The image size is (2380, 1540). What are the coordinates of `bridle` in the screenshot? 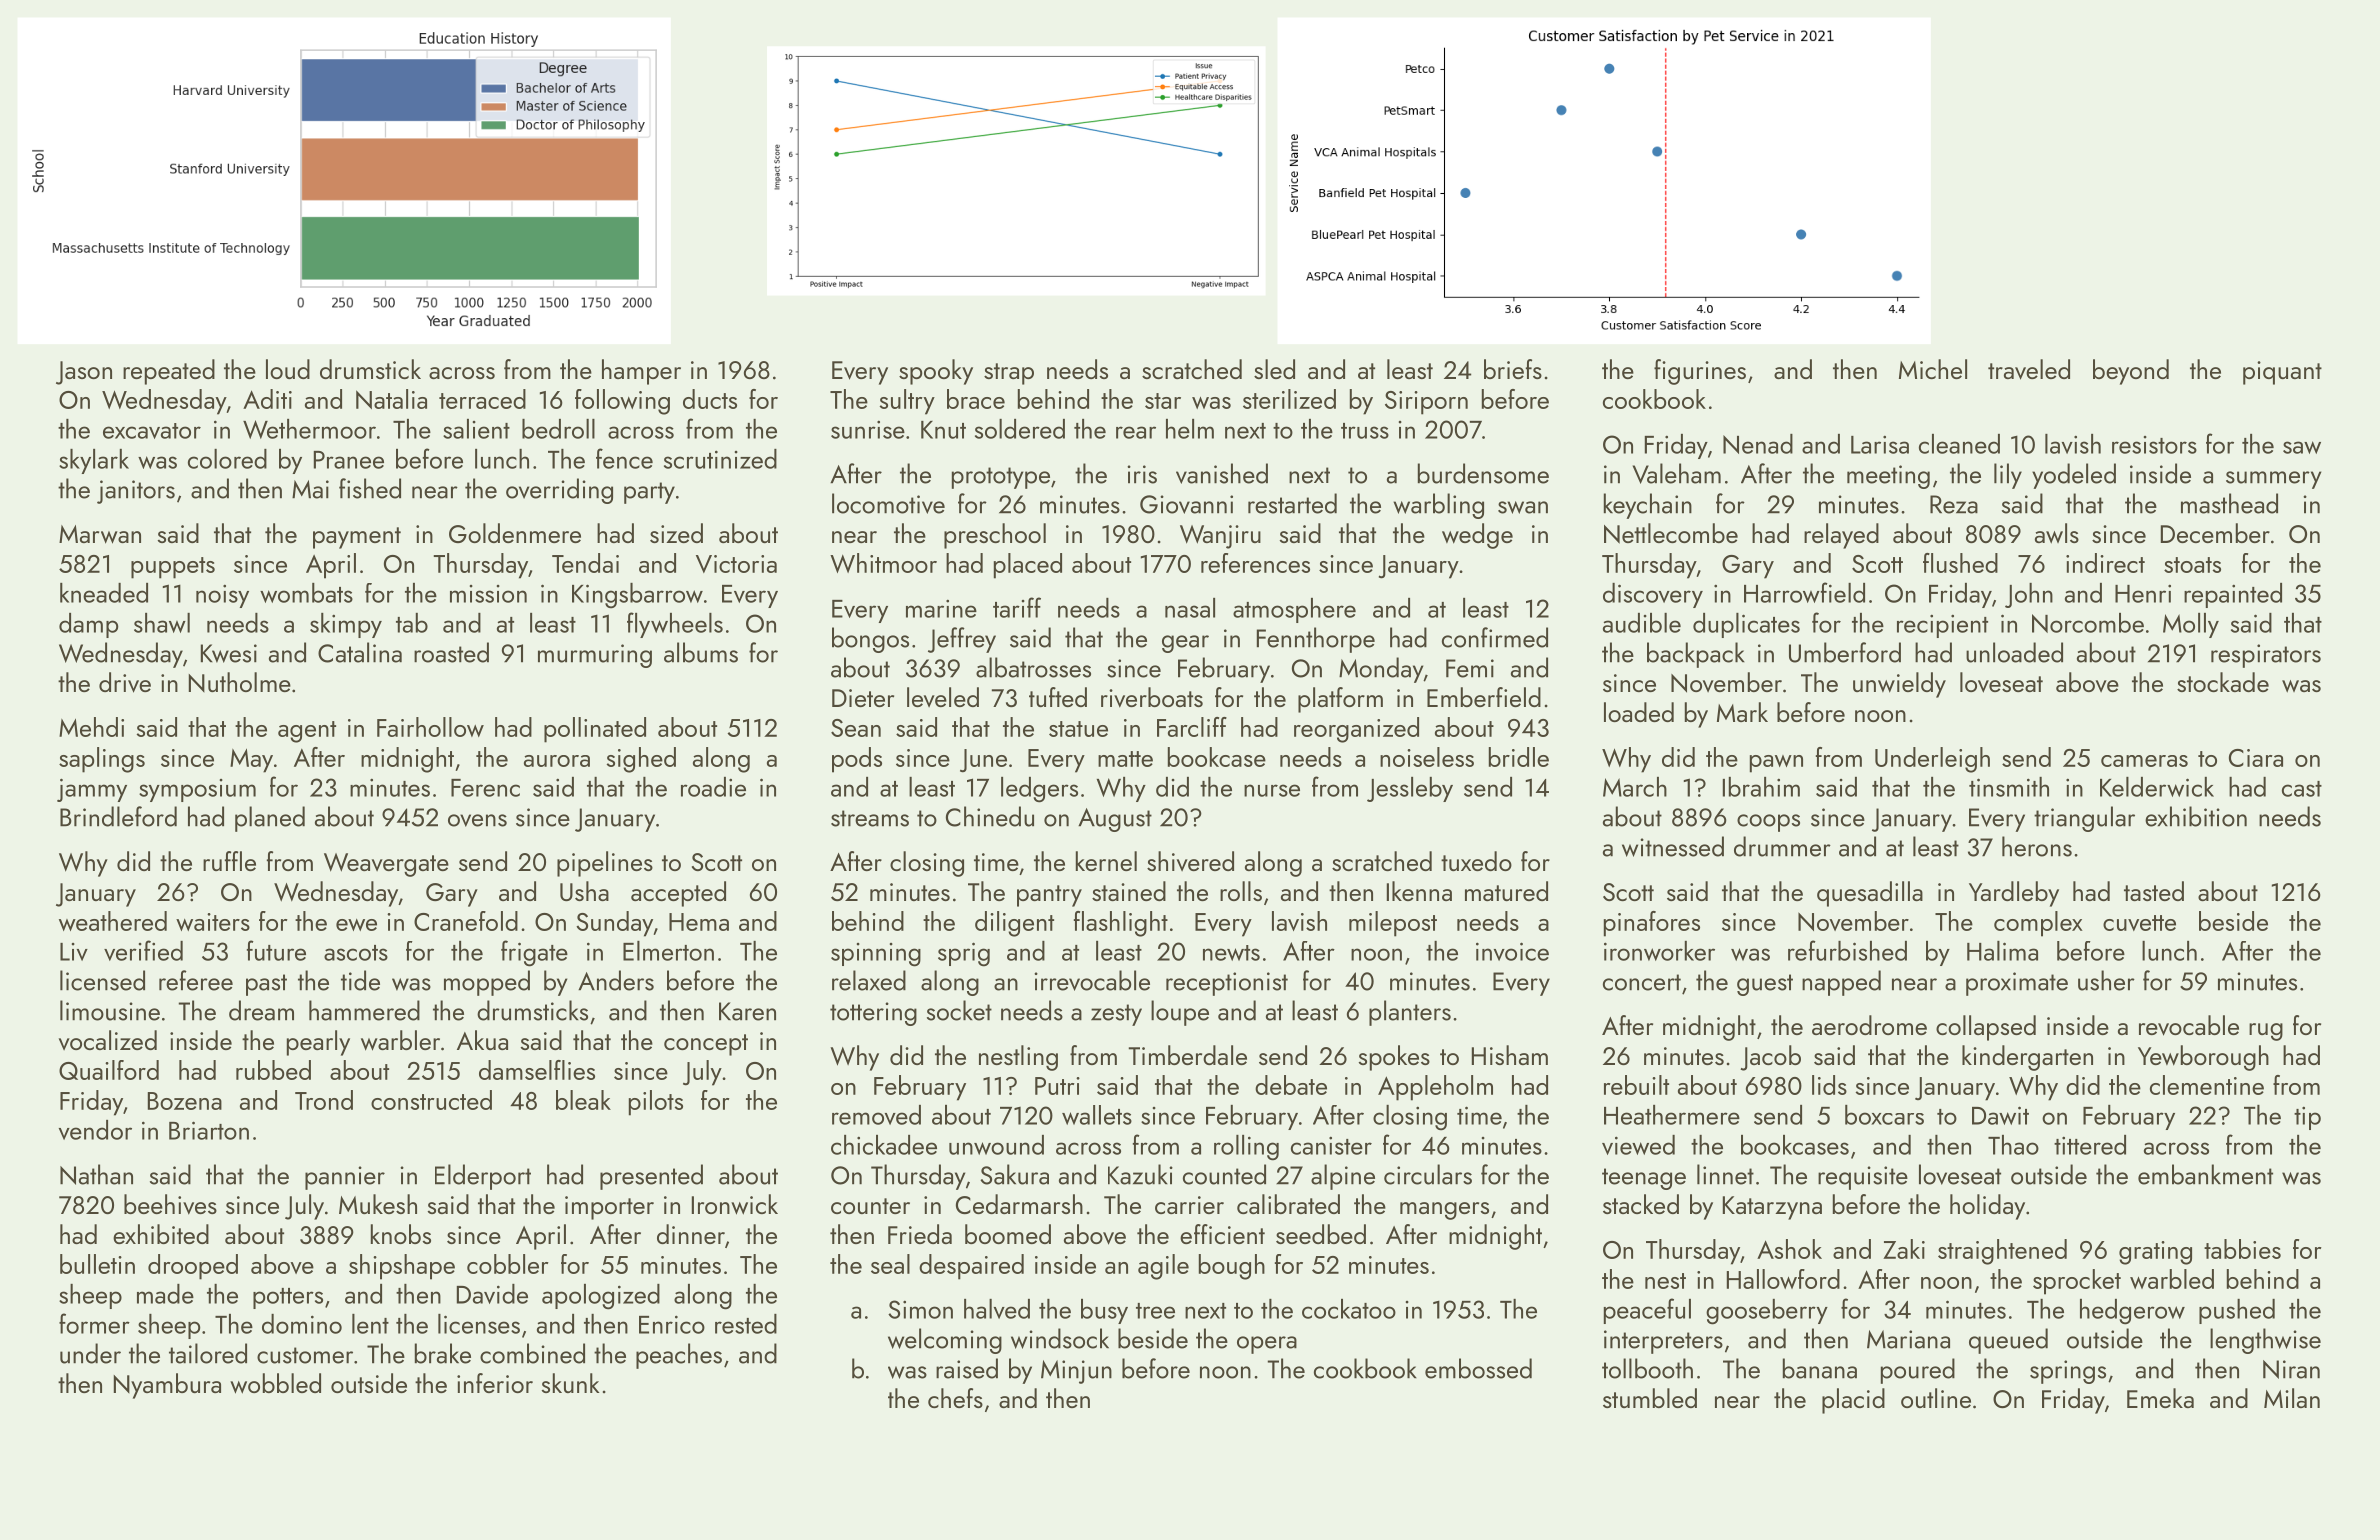 It's located at (1519, 757).
